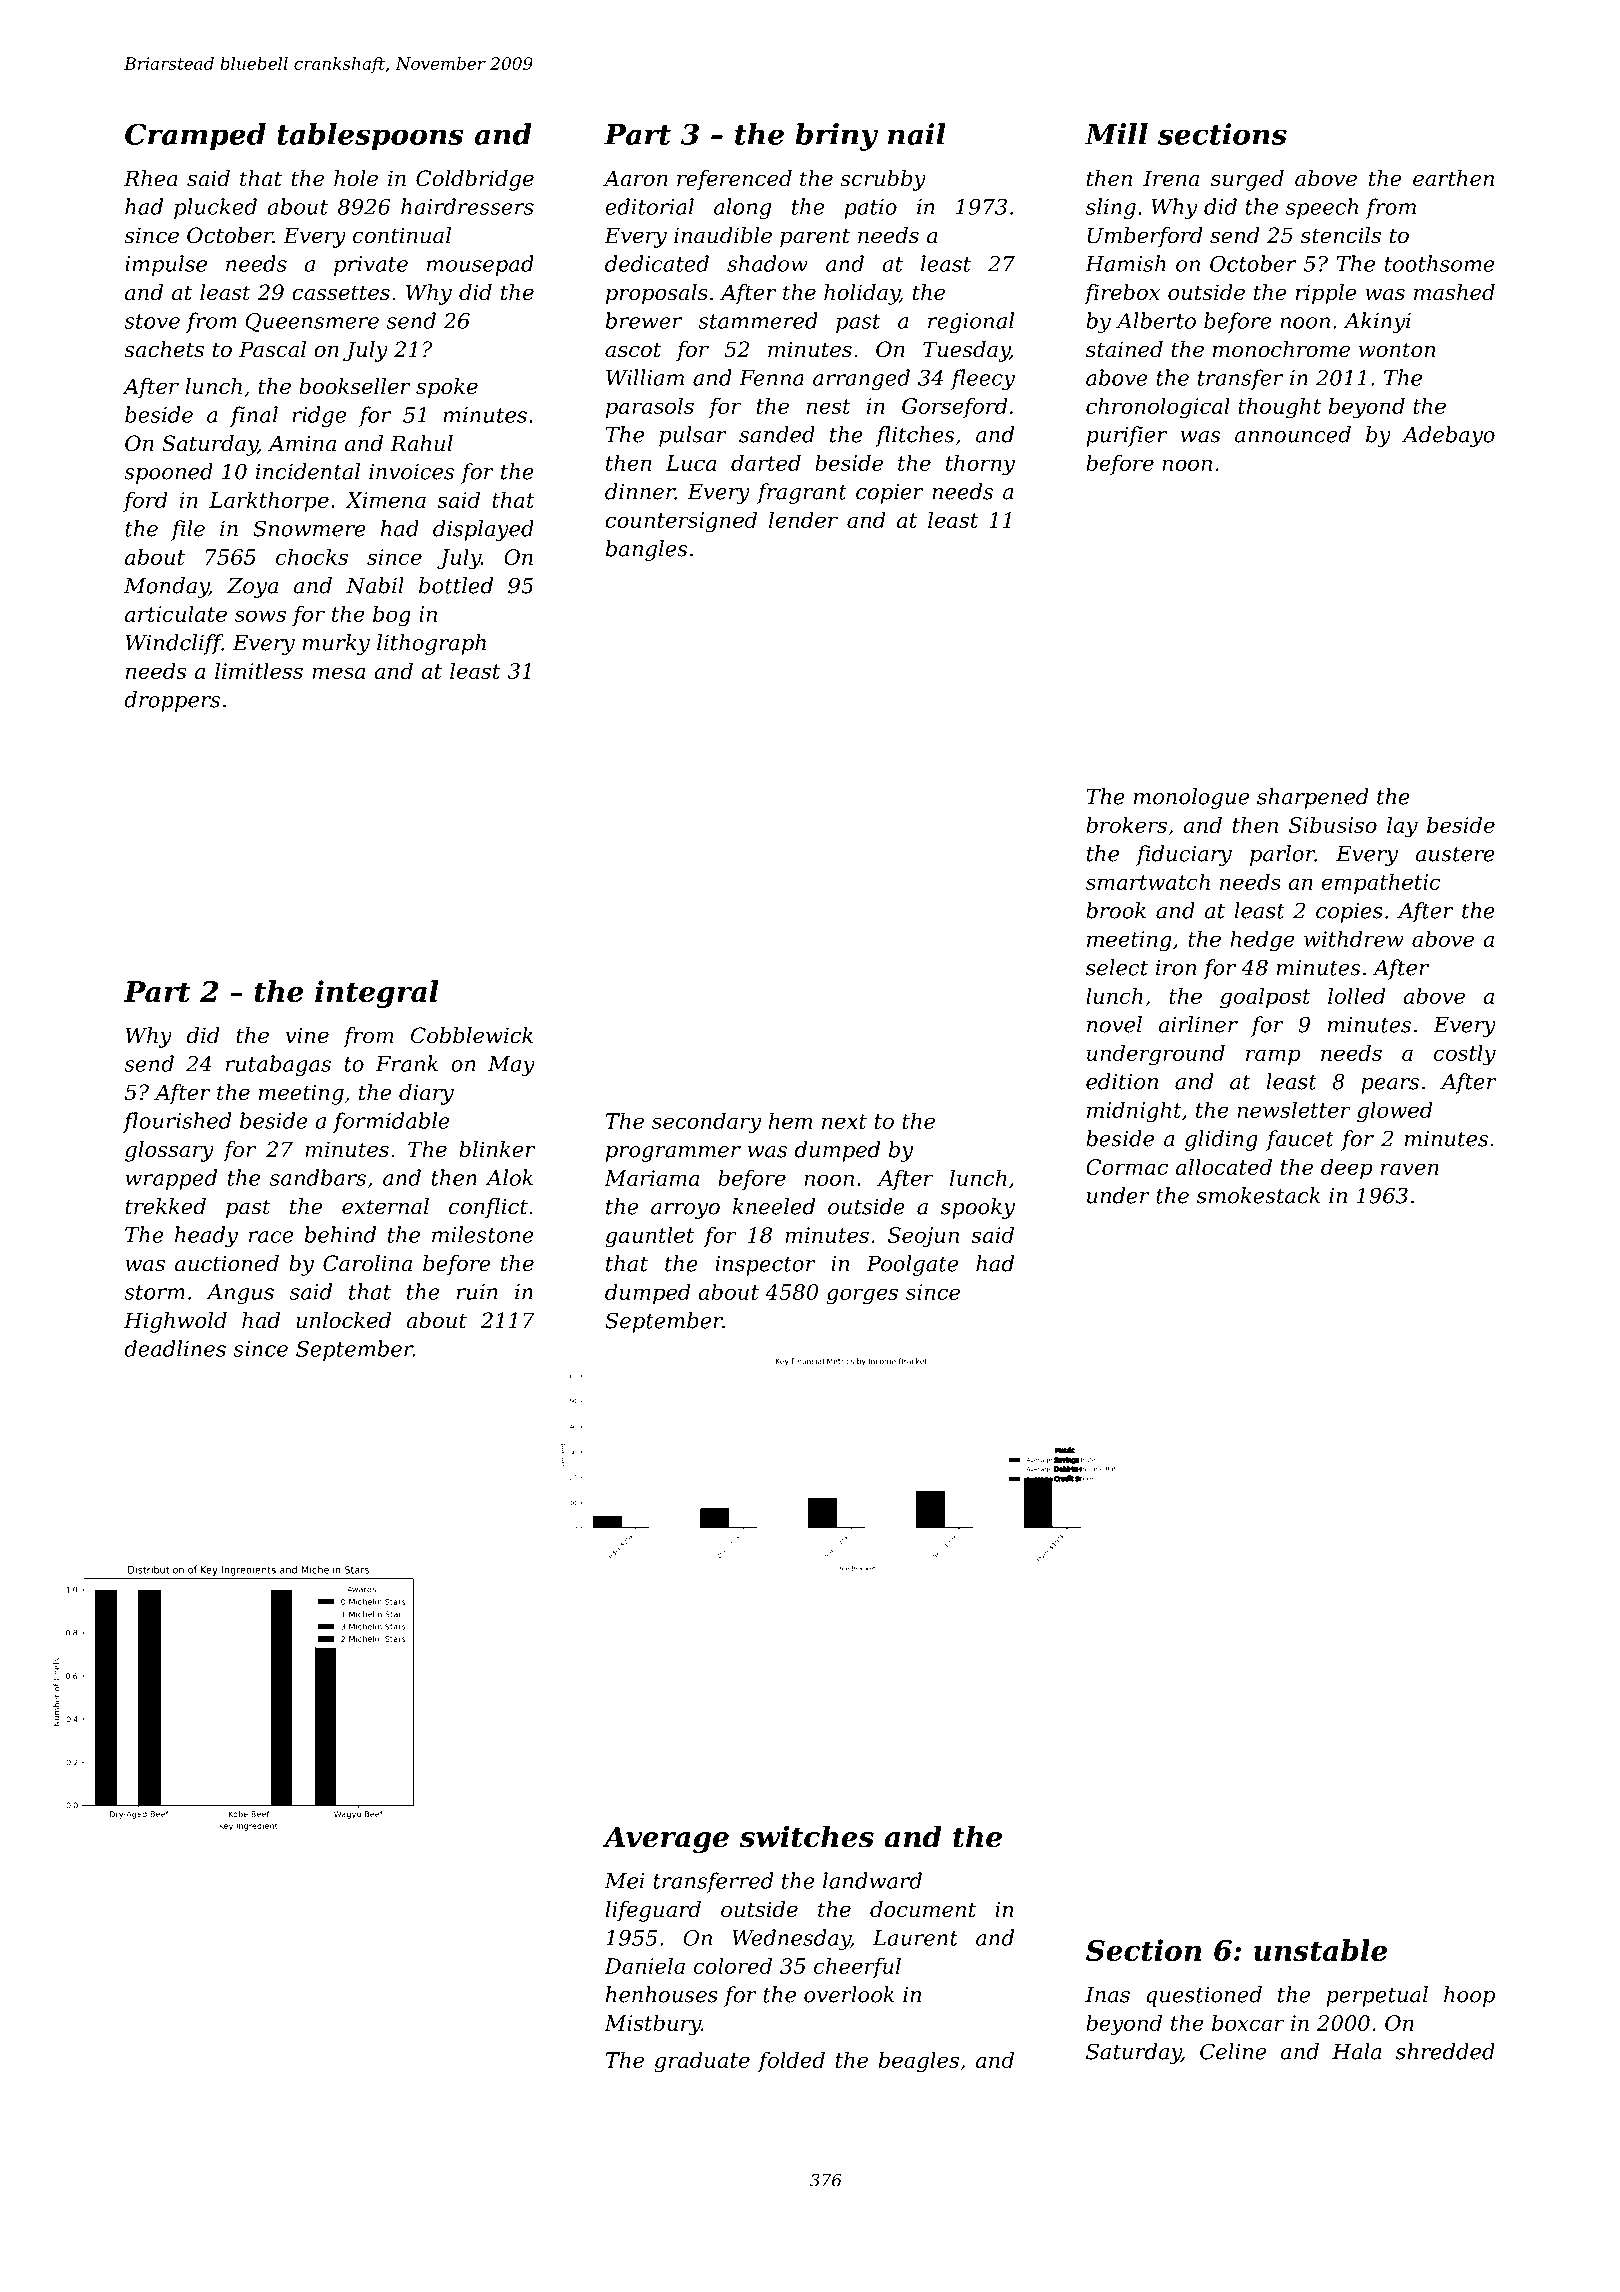 This image has width=1620, height=2292. I want to click on announced, so click(1293, 434).
